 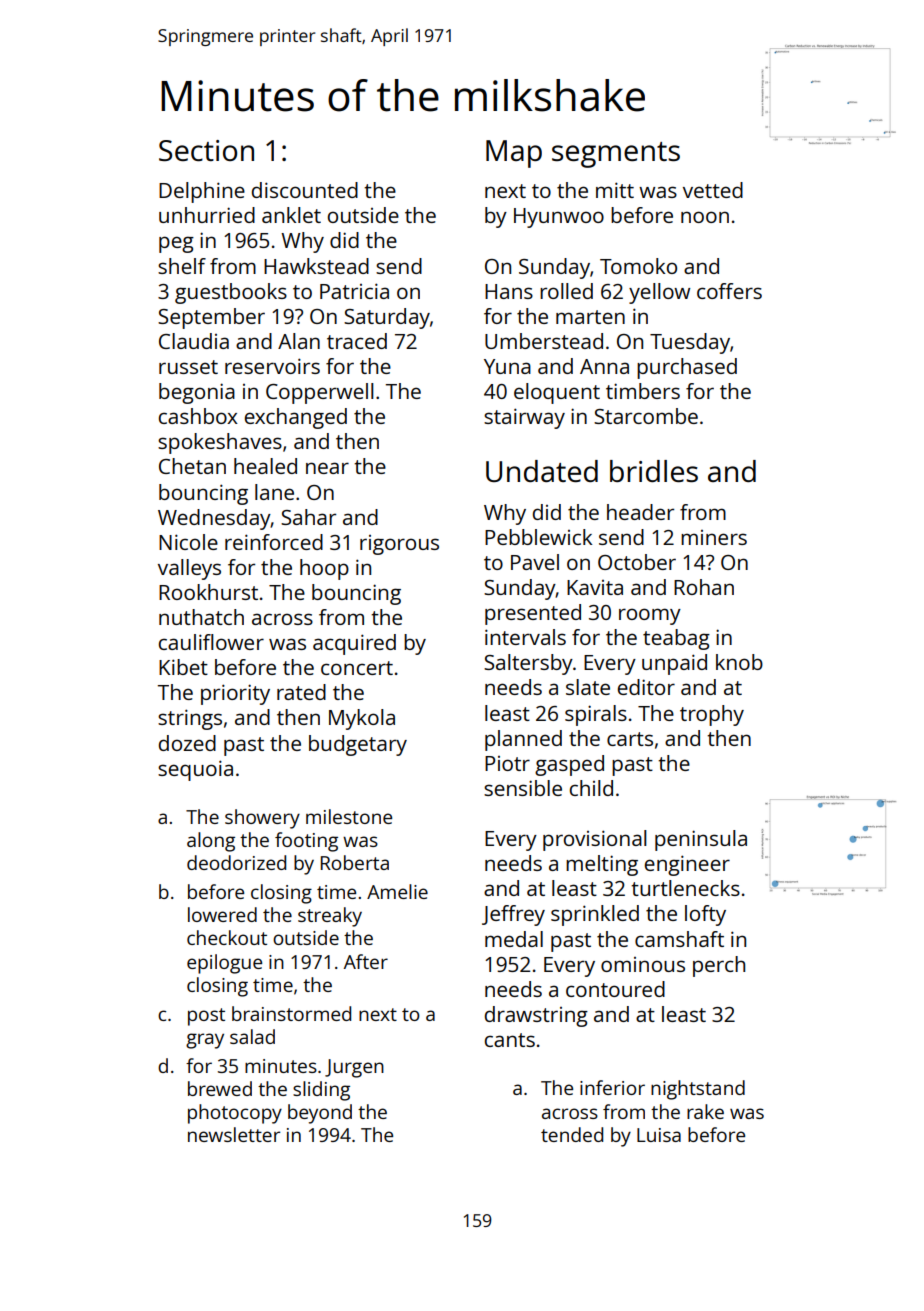 I want to click on roomy, so click(x=650, y=616).
